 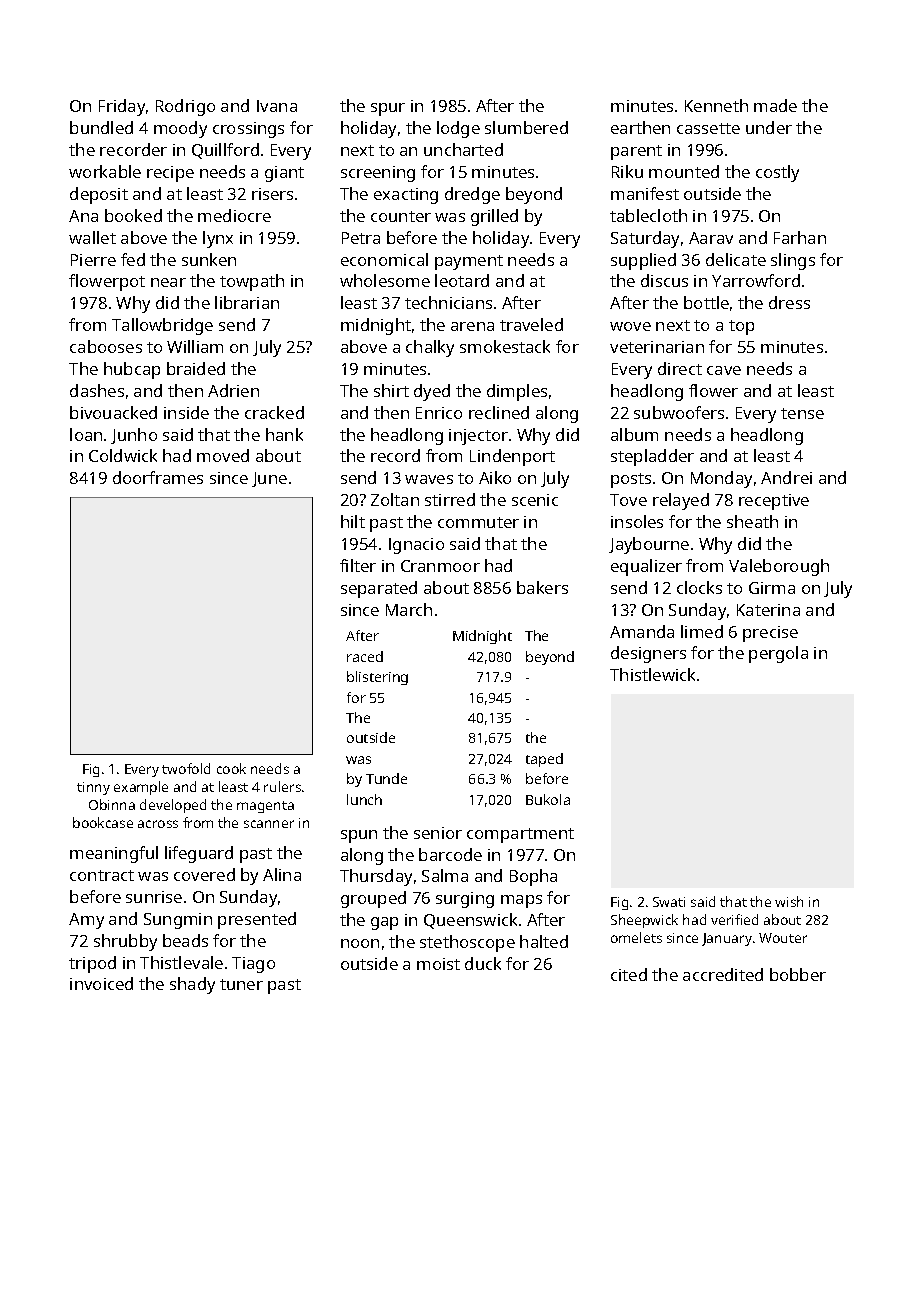 I want to click on dredge, so click(x=472, y=195).
